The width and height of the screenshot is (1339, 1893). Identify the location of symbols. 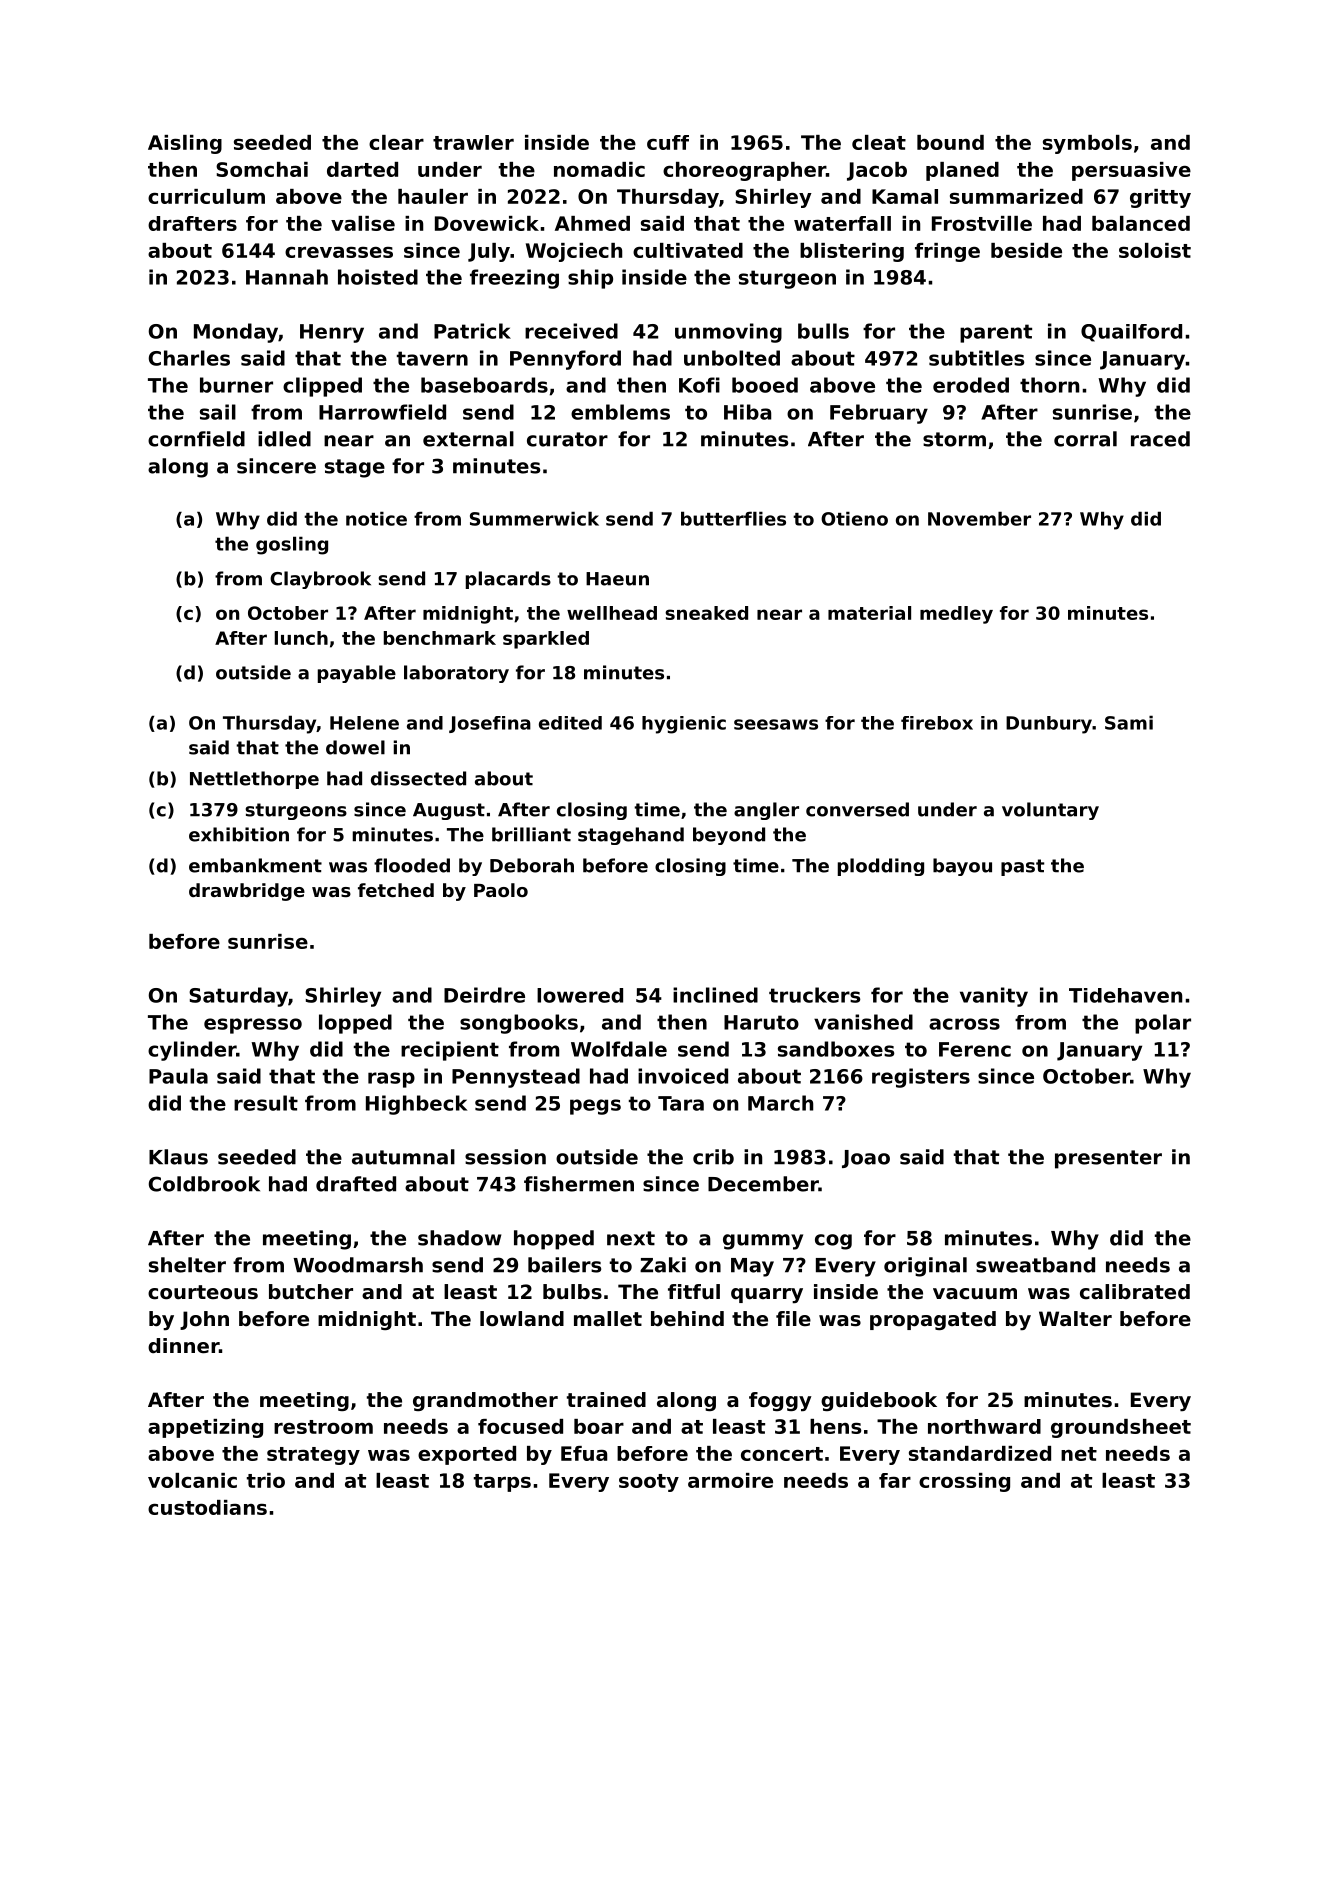
(1087, 144).
